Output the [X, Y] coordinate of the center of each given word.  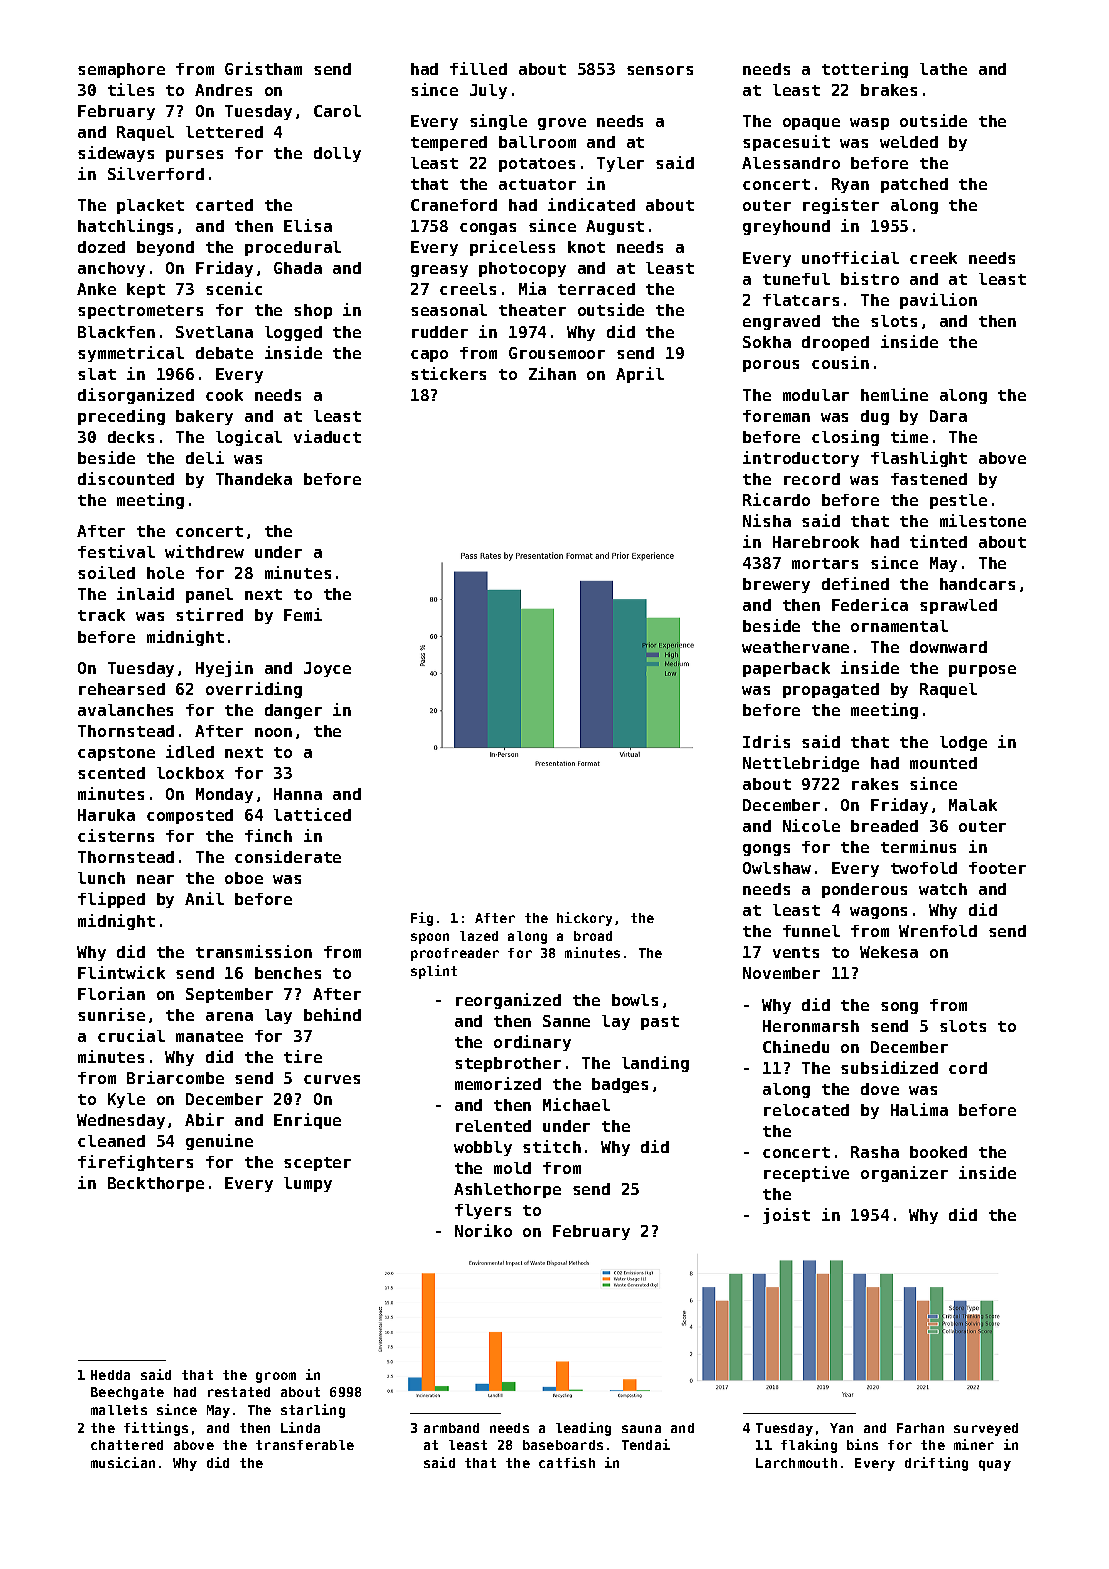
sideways [116, 154]
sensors [660, 70]
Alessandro [791, 163]
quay [995, 1465]
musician [123, 1462]
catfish [567, 1462]
